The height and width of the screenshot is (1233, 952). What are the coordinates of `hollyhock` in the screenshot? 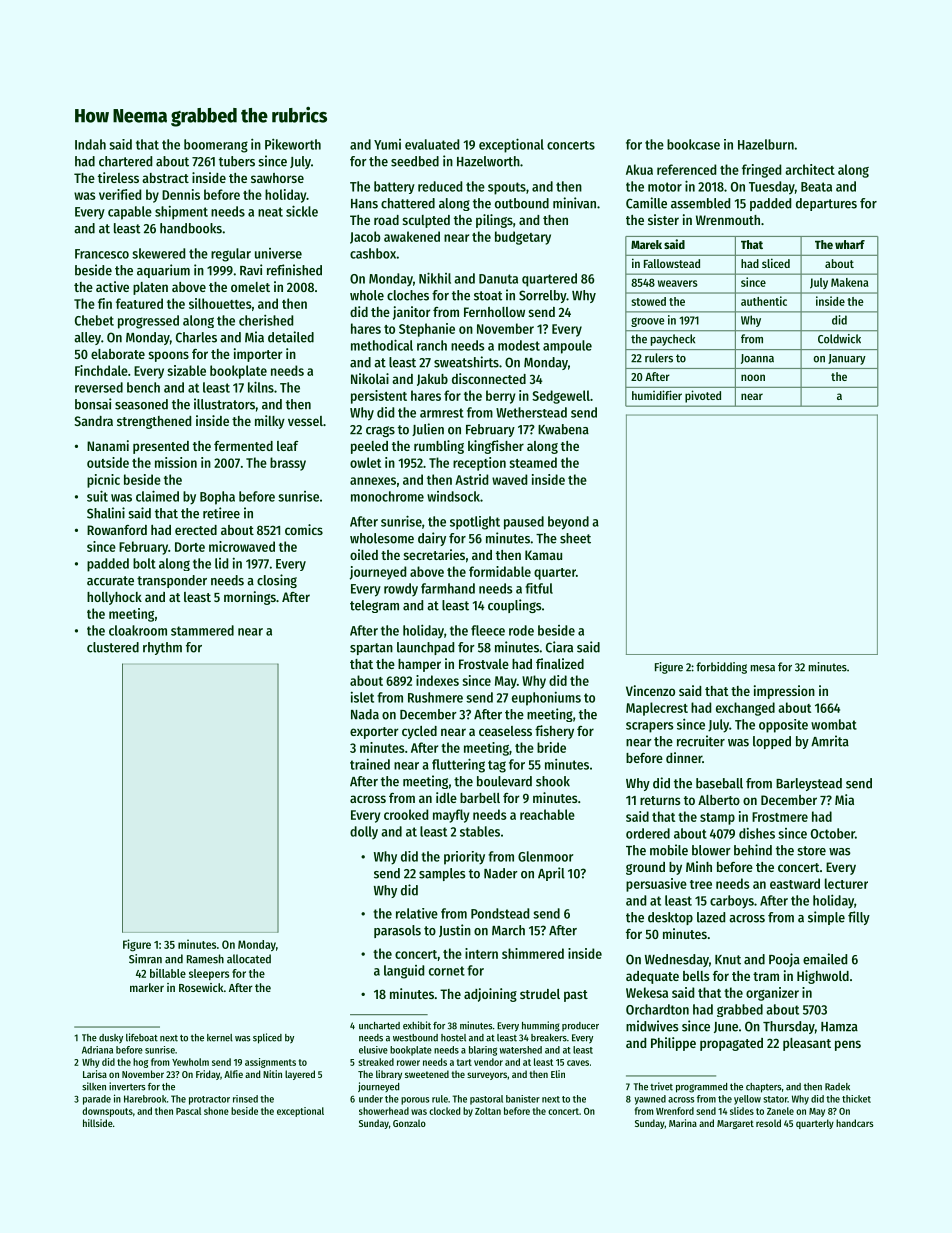 It's located at (114, 598).
